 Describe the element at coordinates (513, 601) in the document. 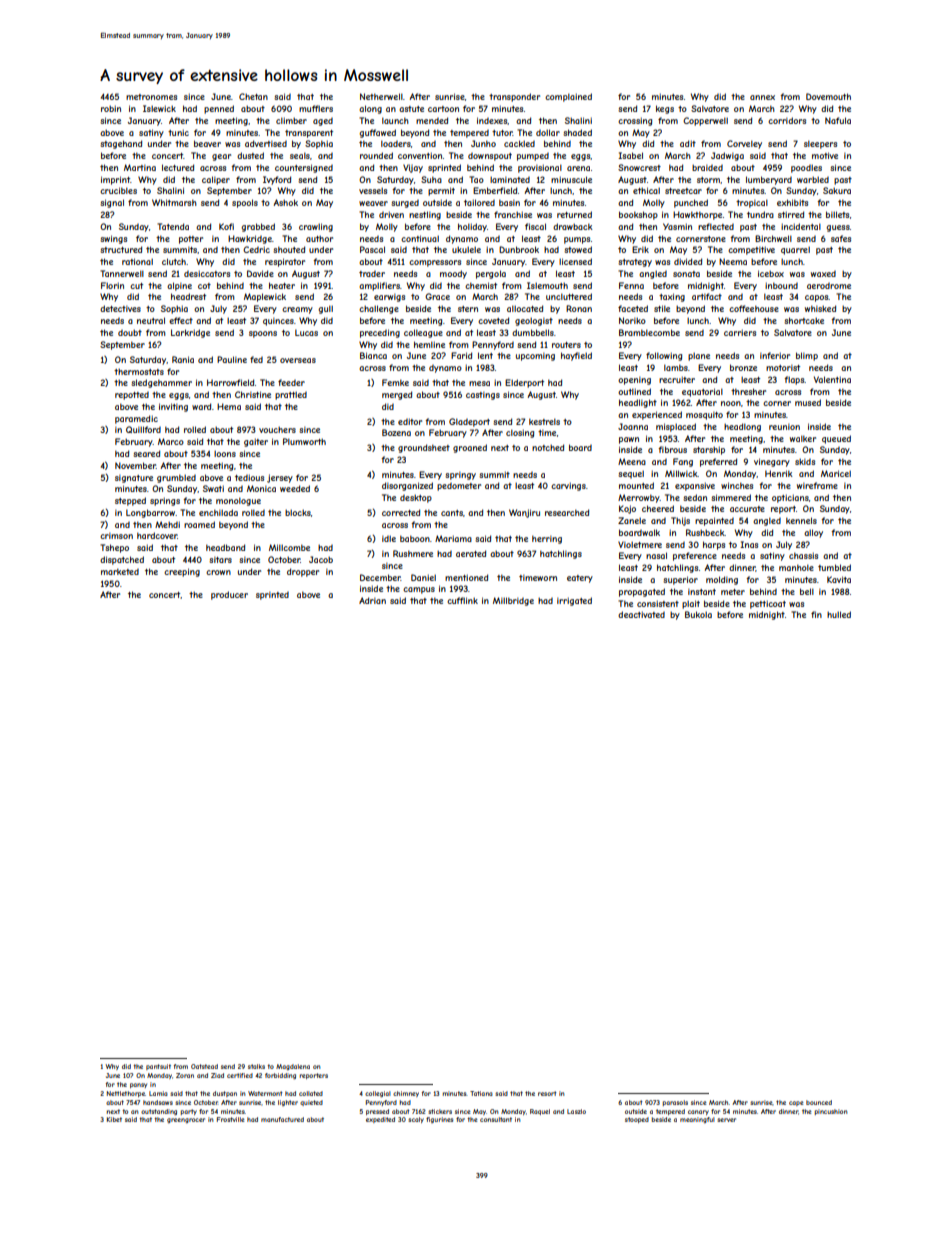

I see `Millbridge` at that location.
